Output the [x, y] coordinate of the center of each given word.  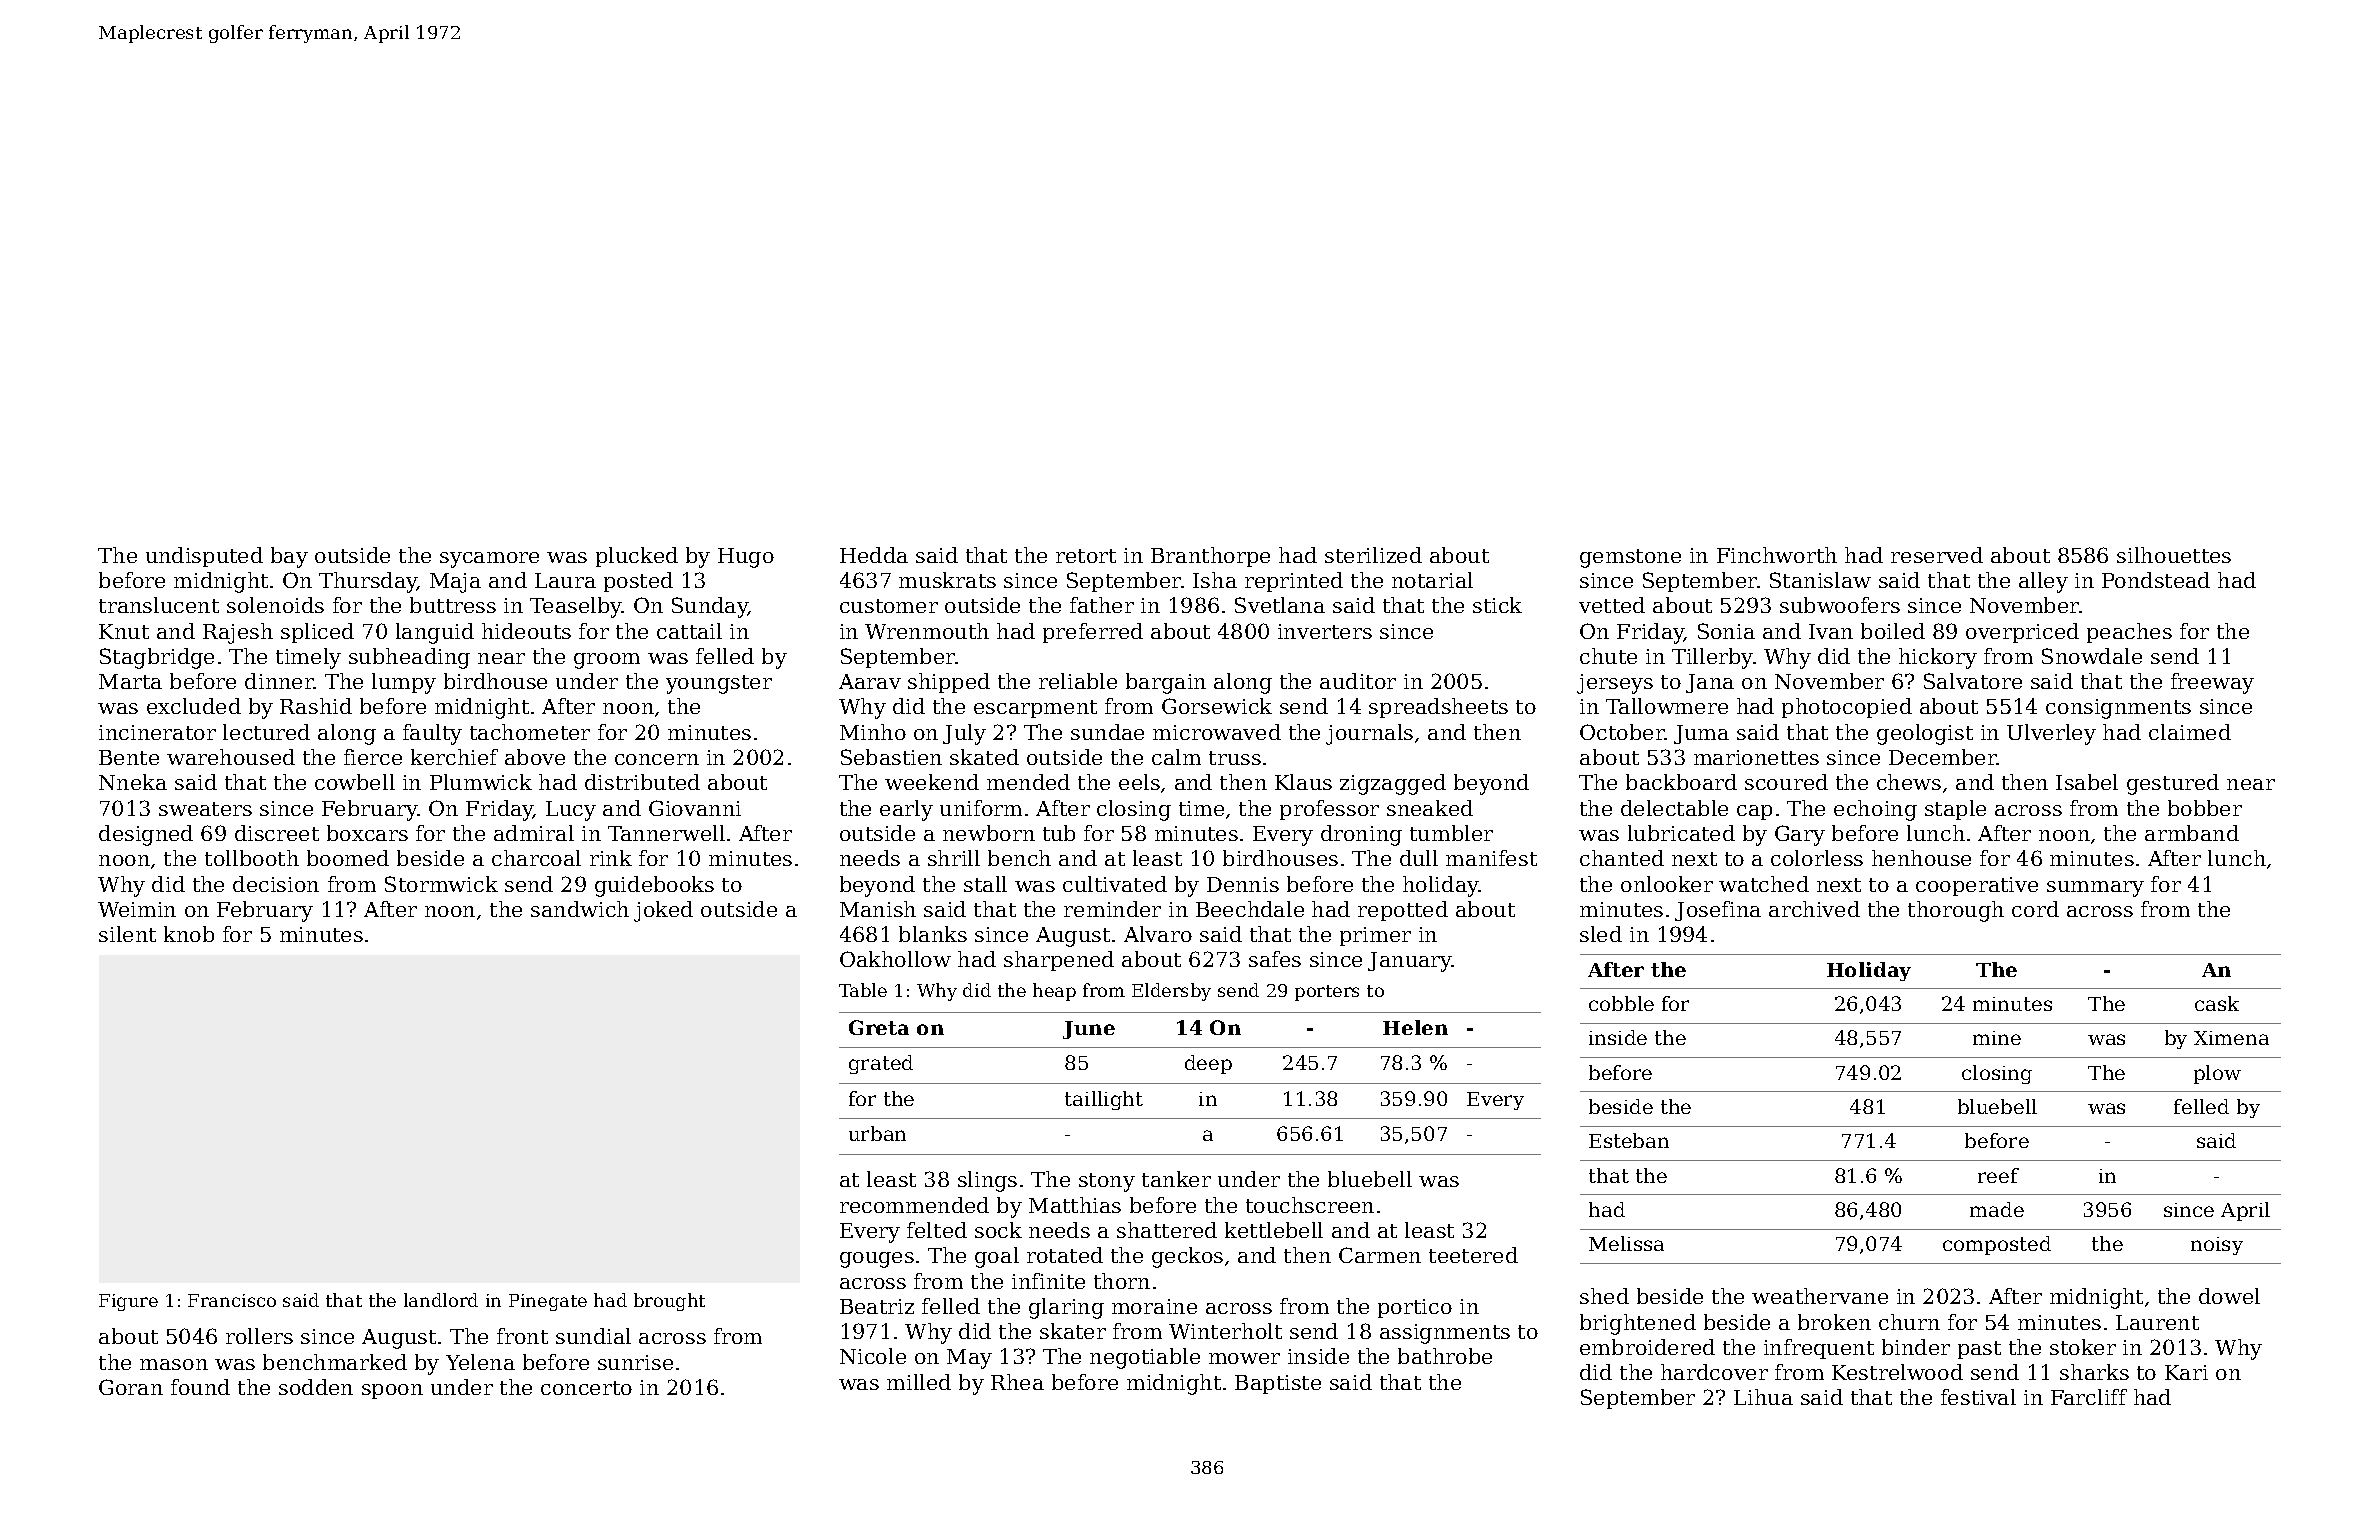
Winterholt [1225, 1331]
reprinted [1294, 582]
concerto [586, 1388]
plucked [637, 557]
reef [1998, 1175]
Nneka [133, 782]
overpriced [2022, 633]
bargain [1166, 683]
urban [877, 1133]
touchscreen [1310, 1205]
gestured [2173, 784]
